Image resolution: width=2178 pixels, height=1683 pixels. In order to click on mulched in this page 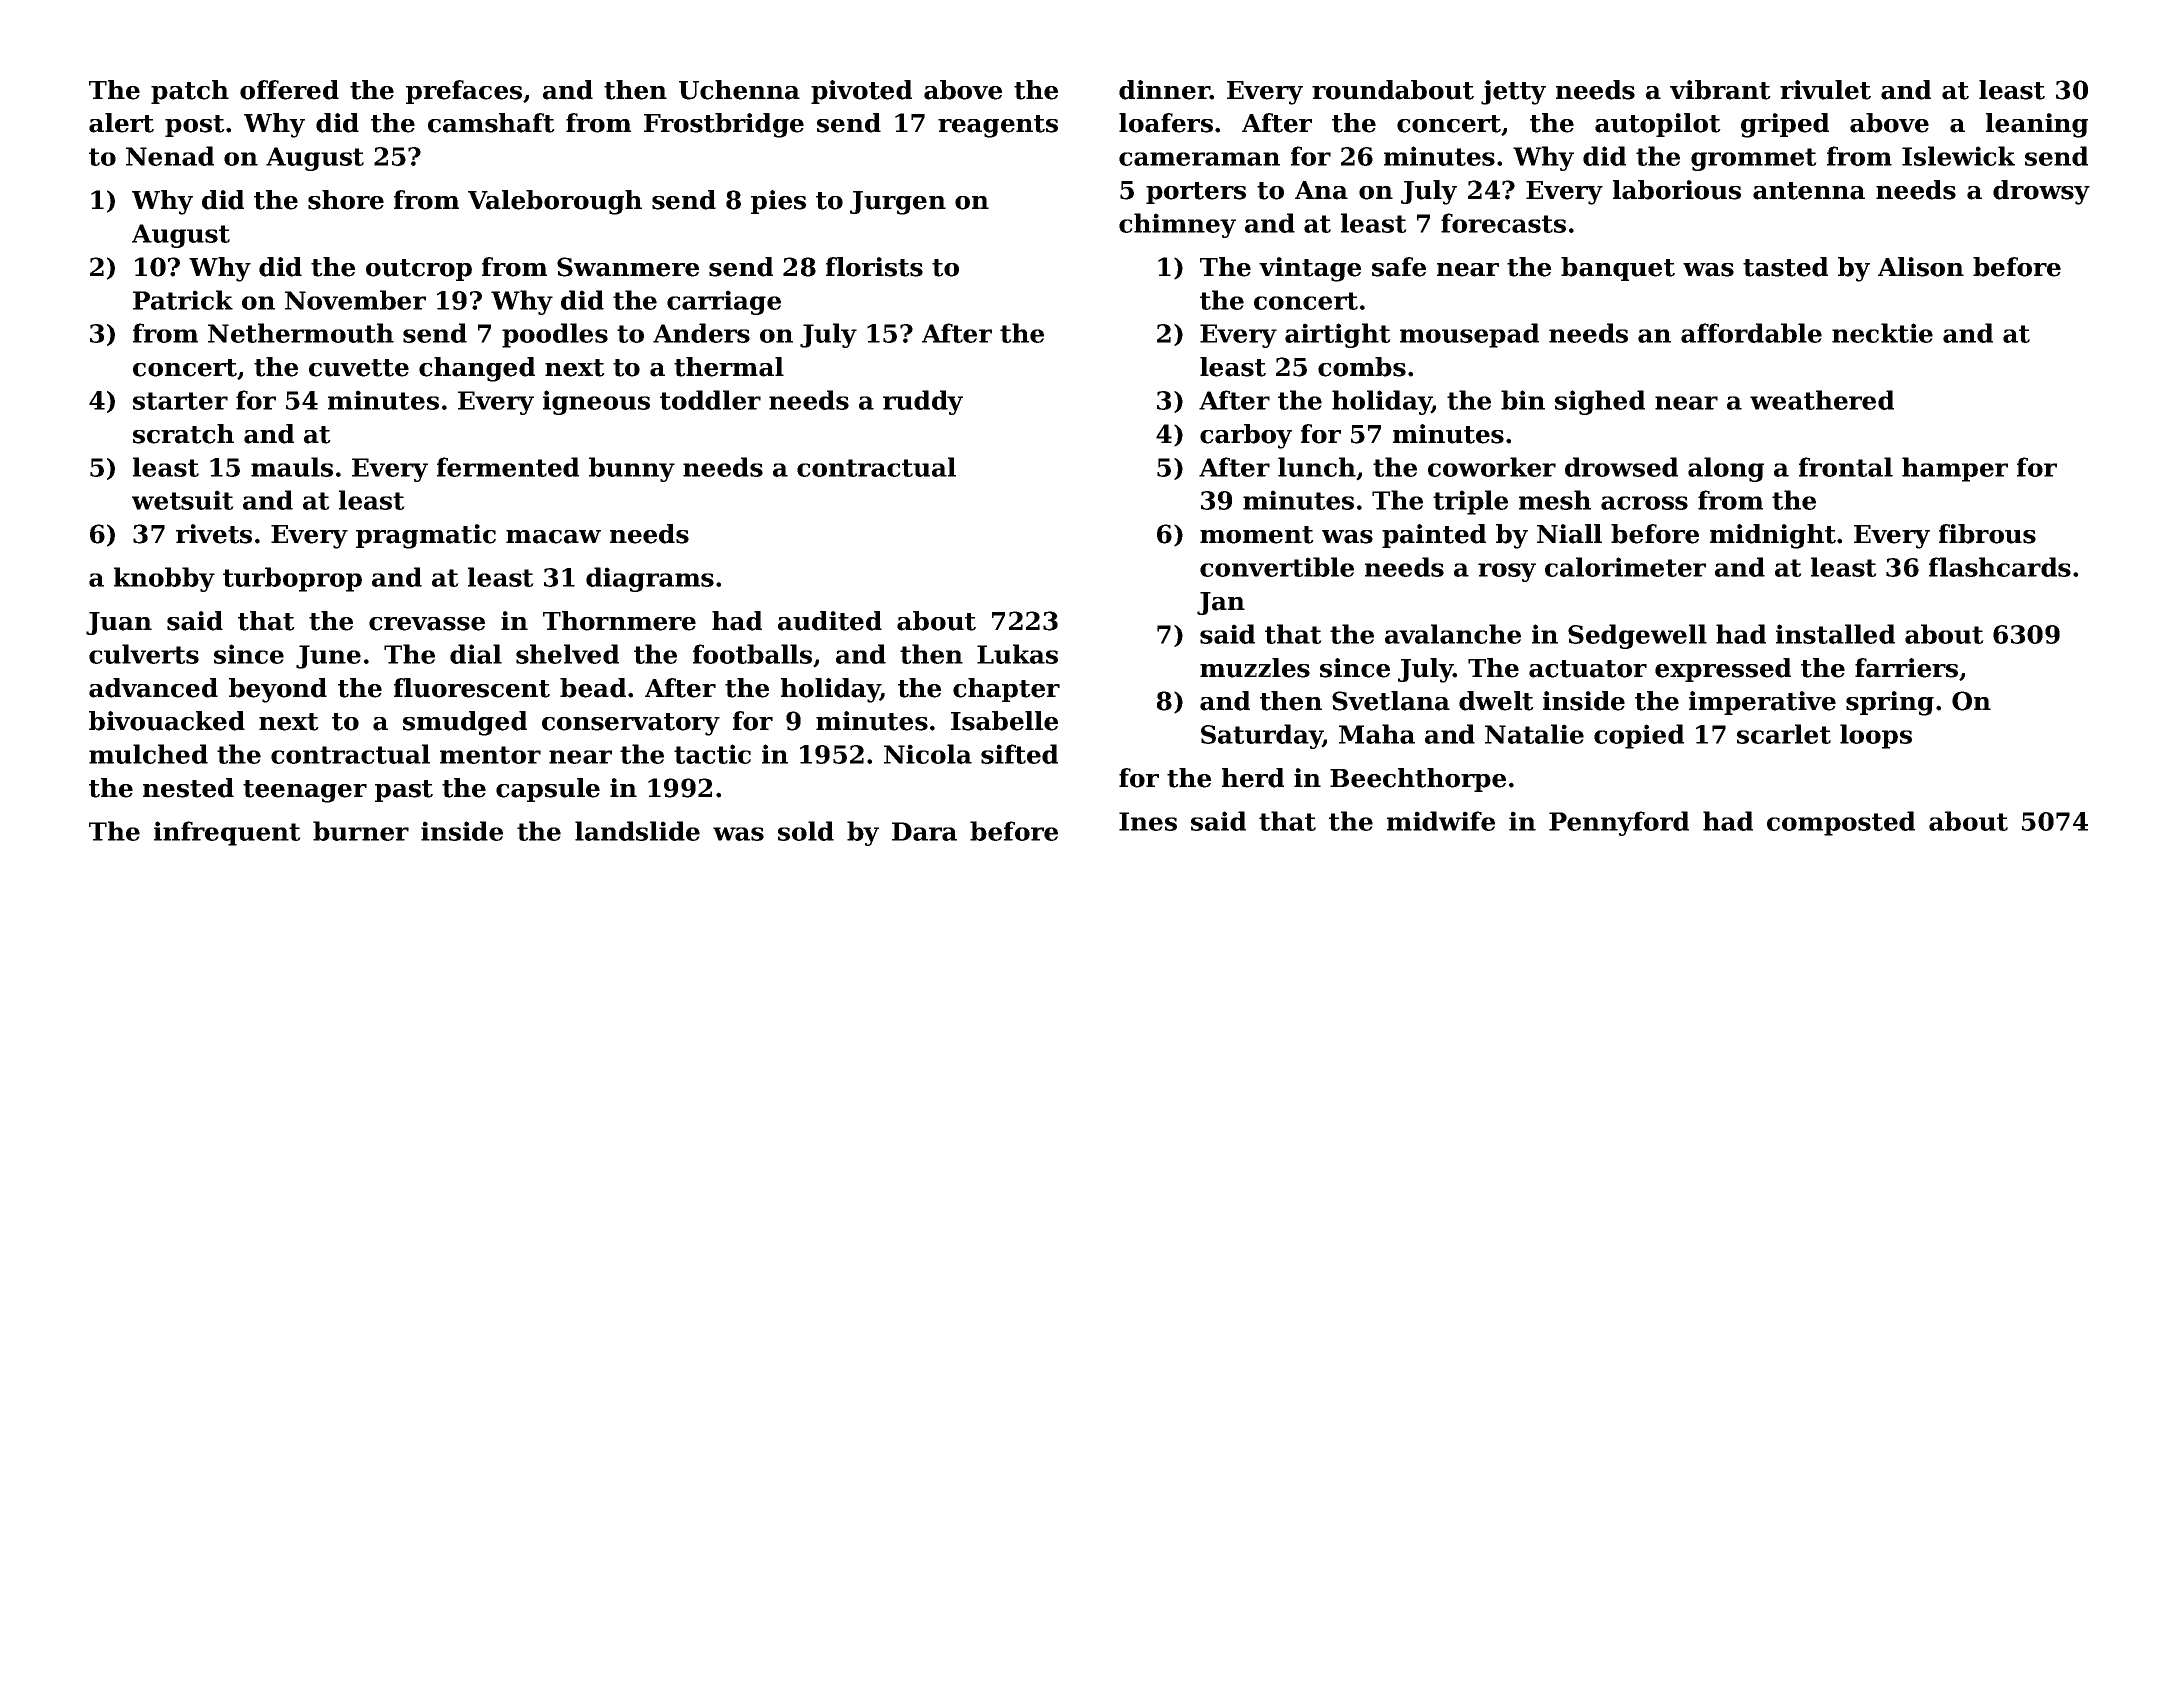, I will do `click(148, 754)`.
